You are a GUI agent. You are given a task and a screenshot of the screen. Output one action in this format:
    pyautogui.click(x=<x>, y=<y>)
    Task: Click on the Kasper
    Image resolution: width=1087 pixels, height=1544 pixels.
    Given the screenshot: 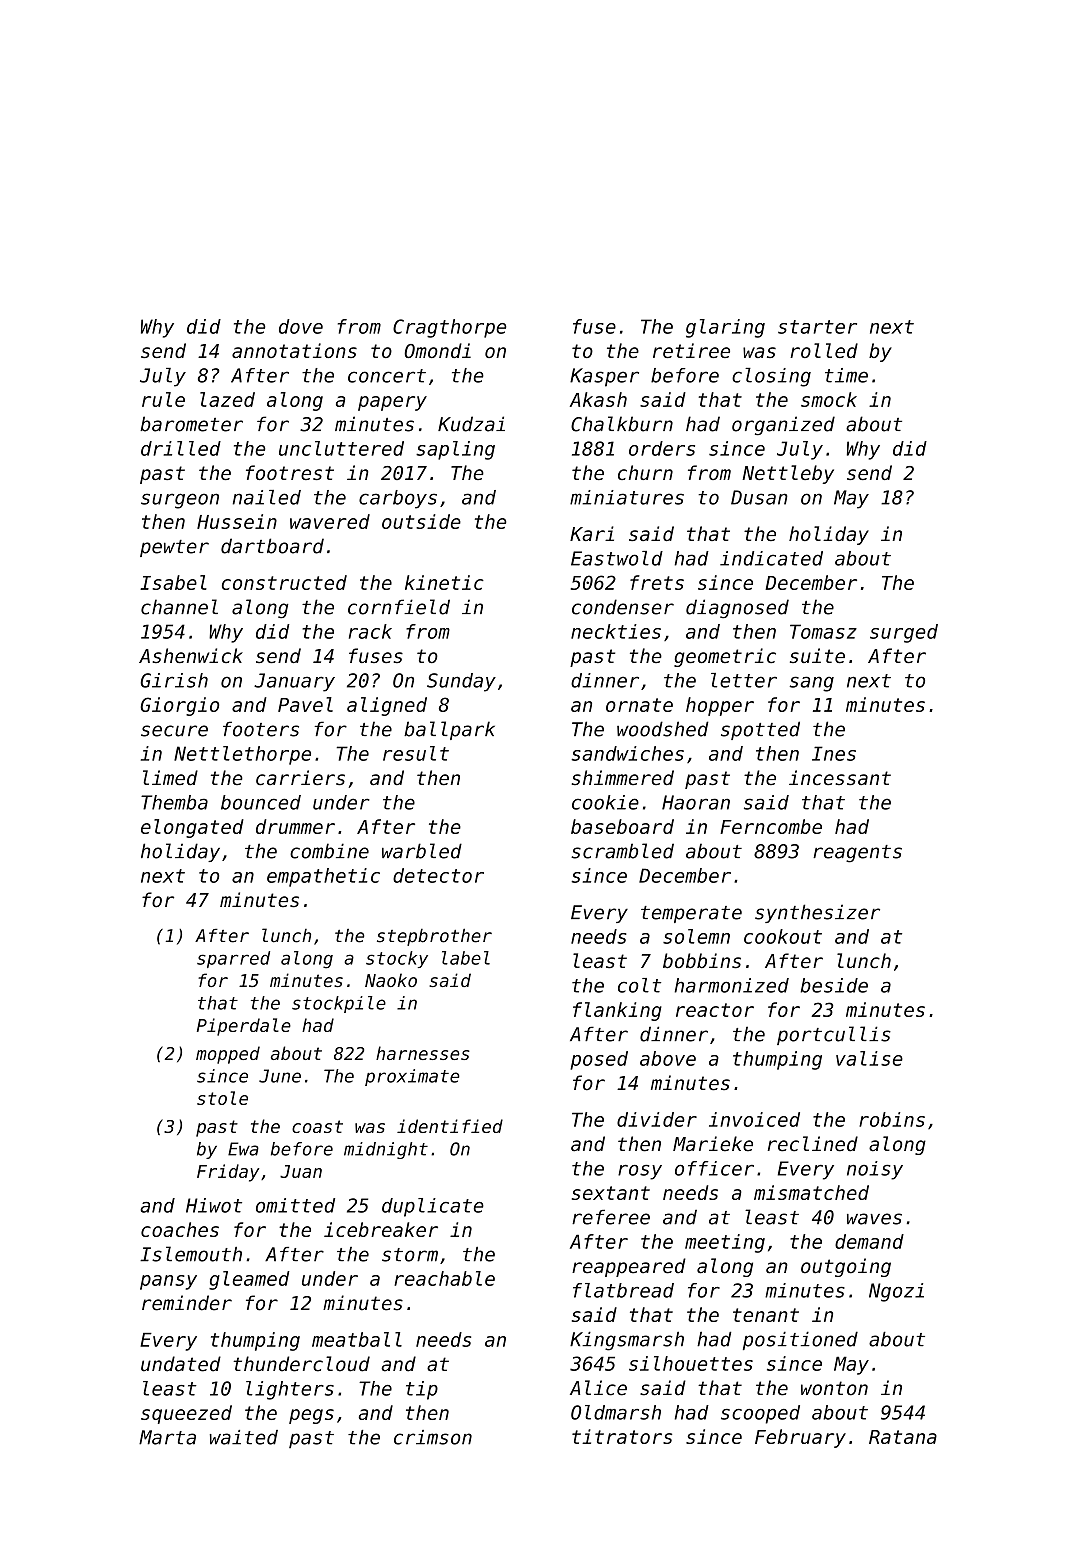 What is the action you would take?
    pyautogui.click(x=604, y=377)
